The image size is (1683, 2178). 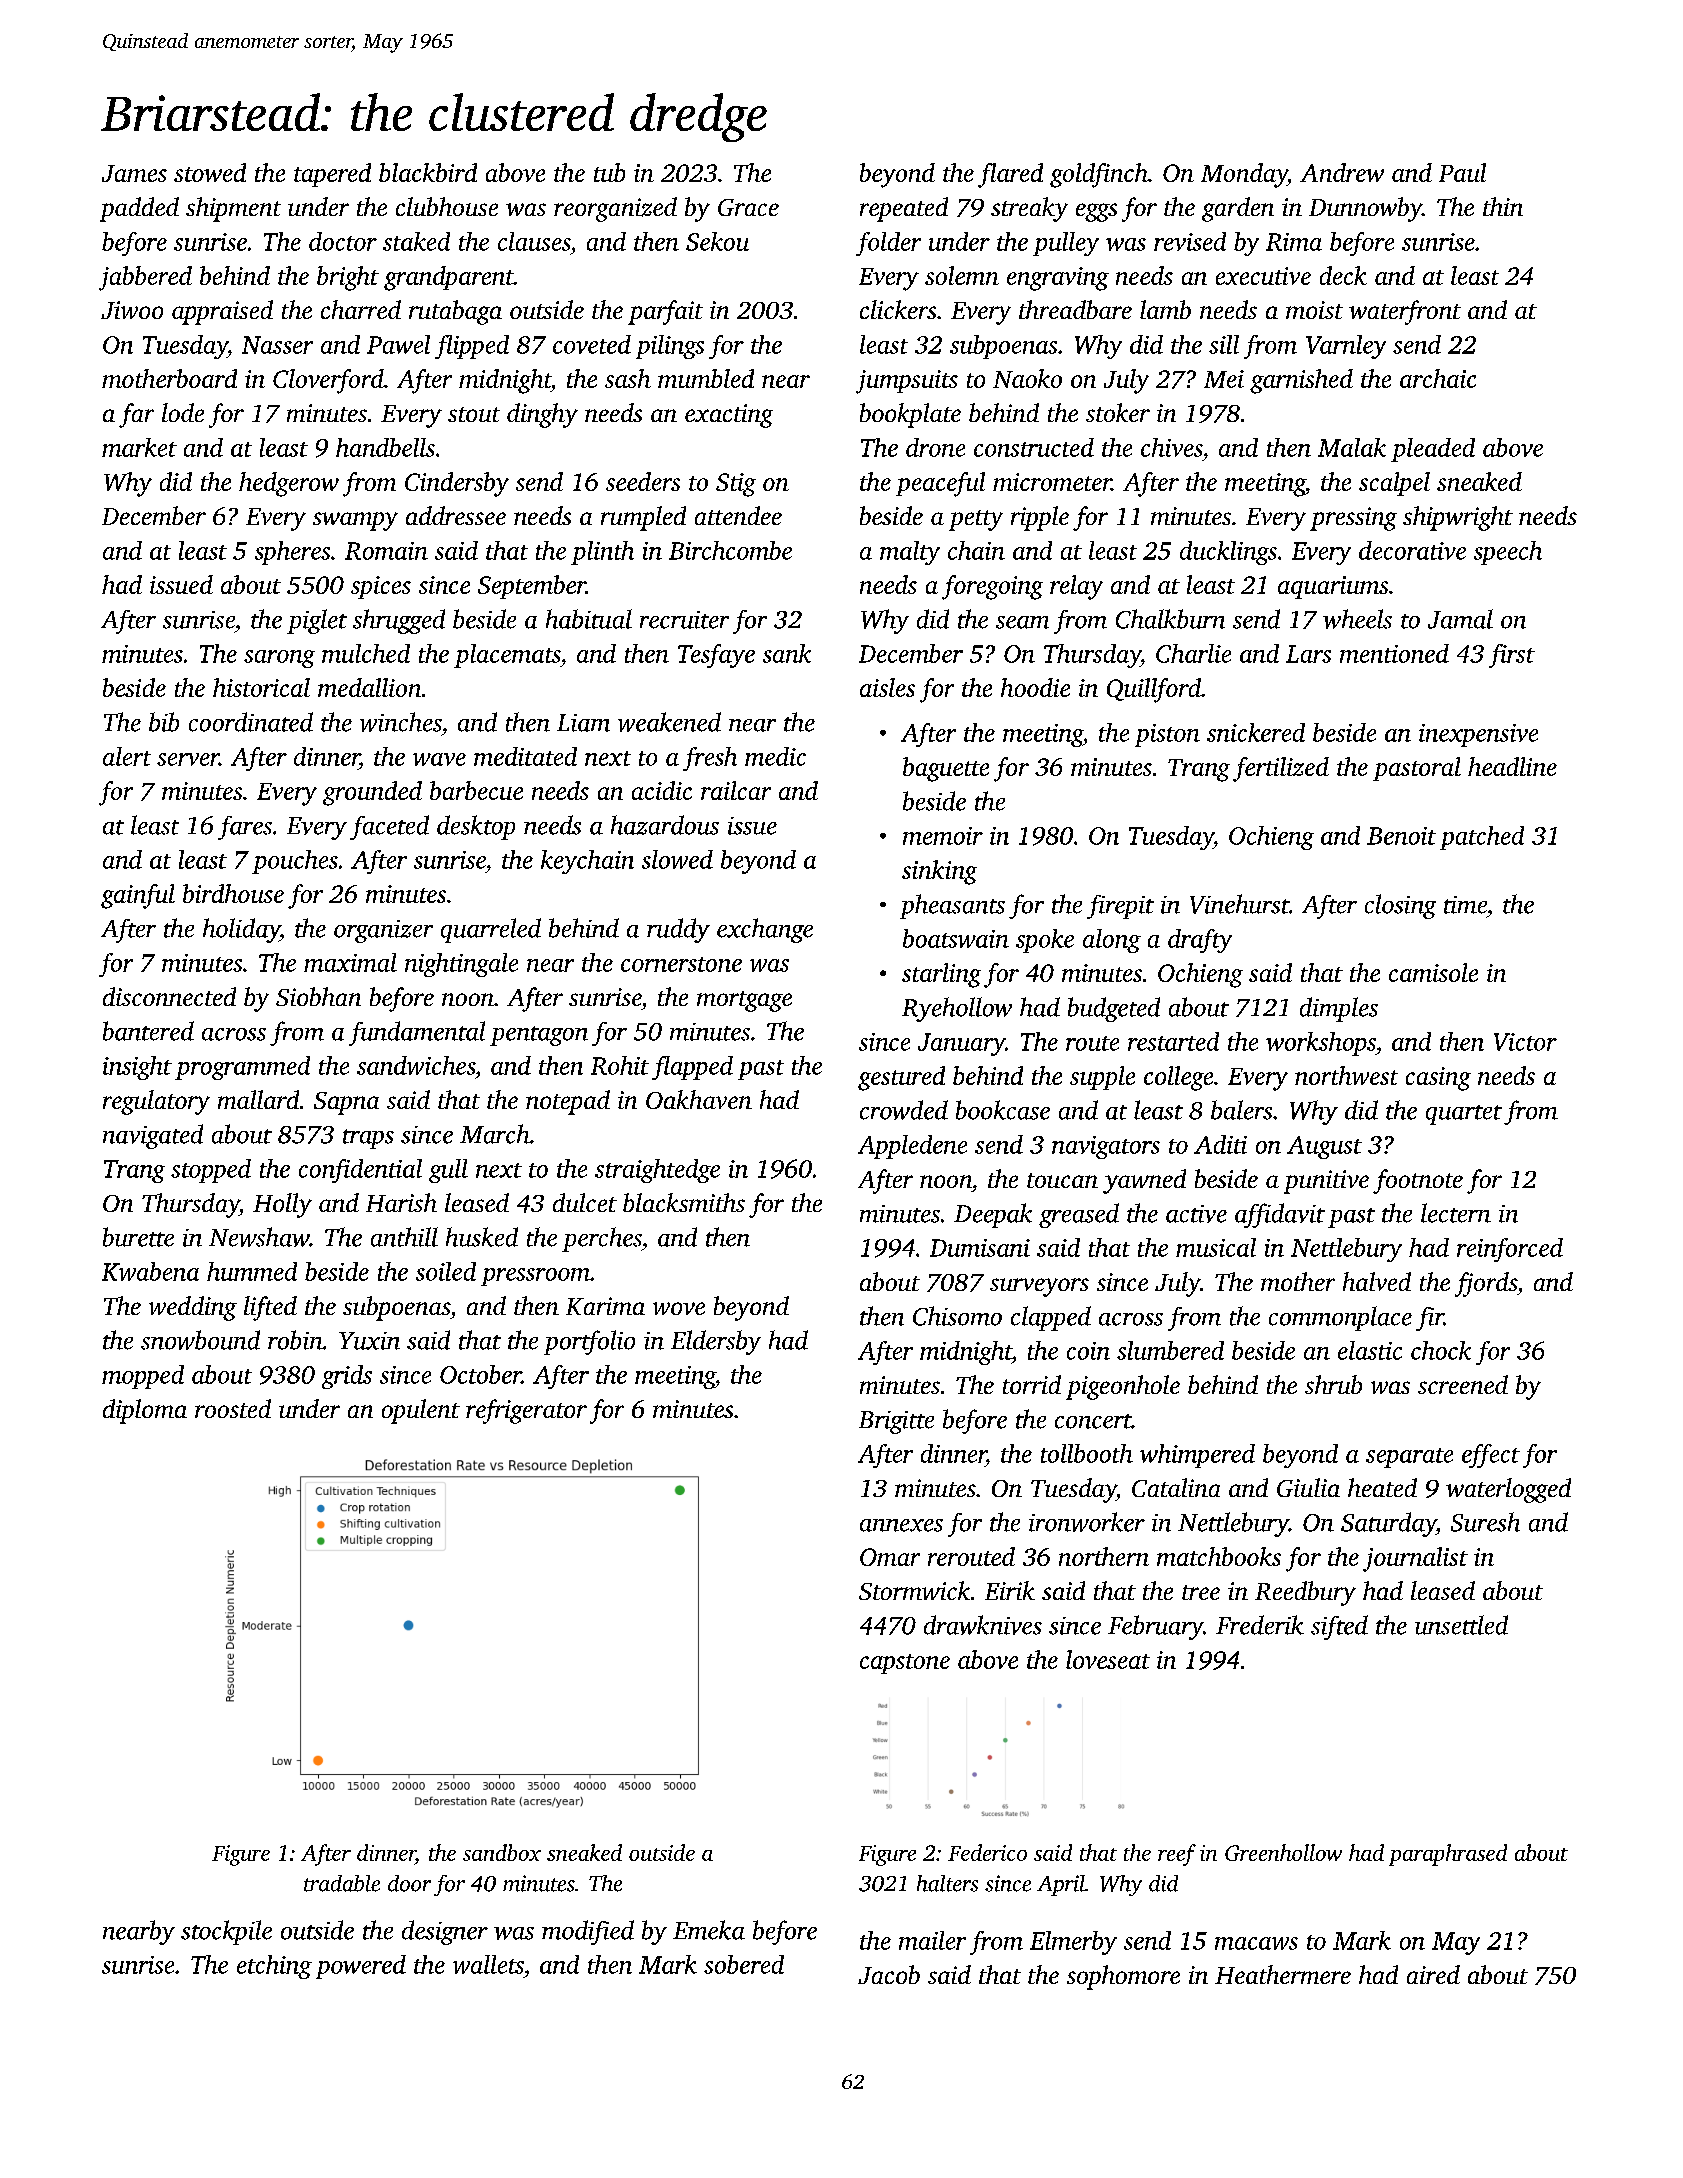 What do you see at coordinates (292, 553) in the screenshot?
I see `spheres` at bounding box center [292, 553].
